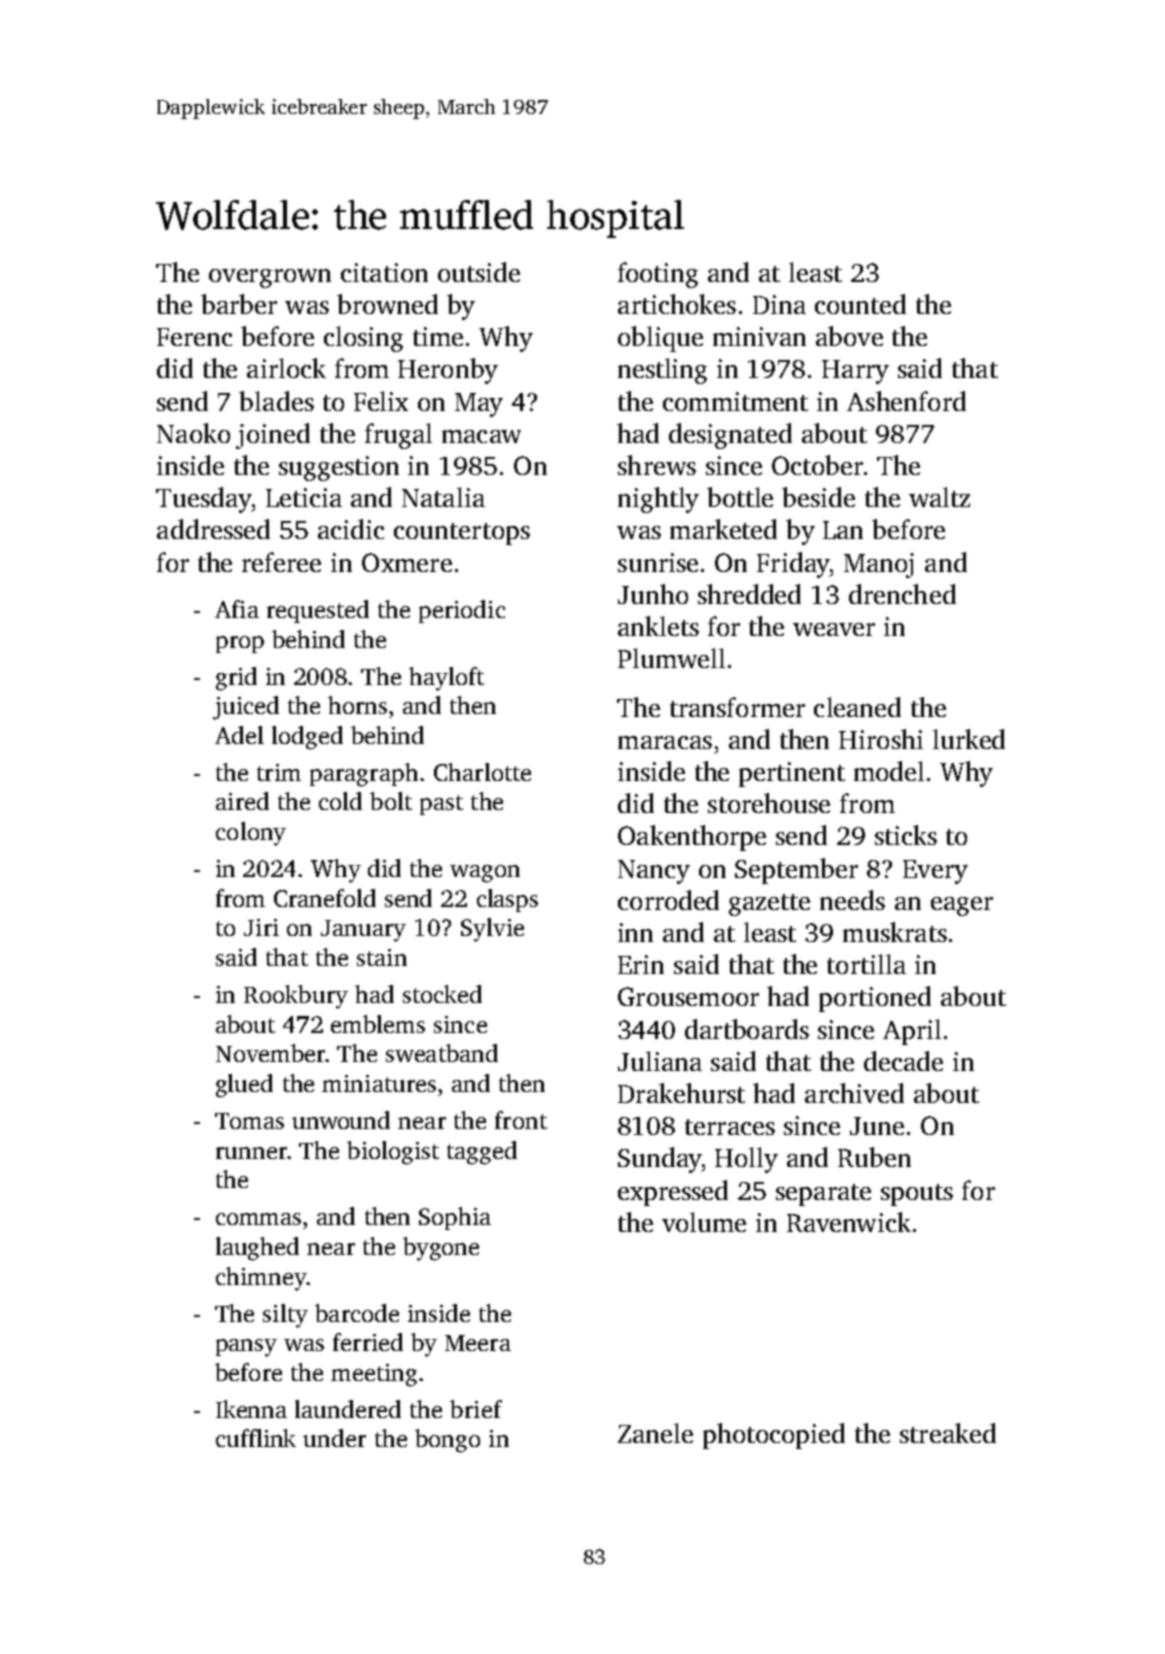 Image resolution: width=1165 pixels, height=1654 pixels. What do you see at coordinates (877, 1126) in the page?
I see `June` at bounding box center [877, 1126].
